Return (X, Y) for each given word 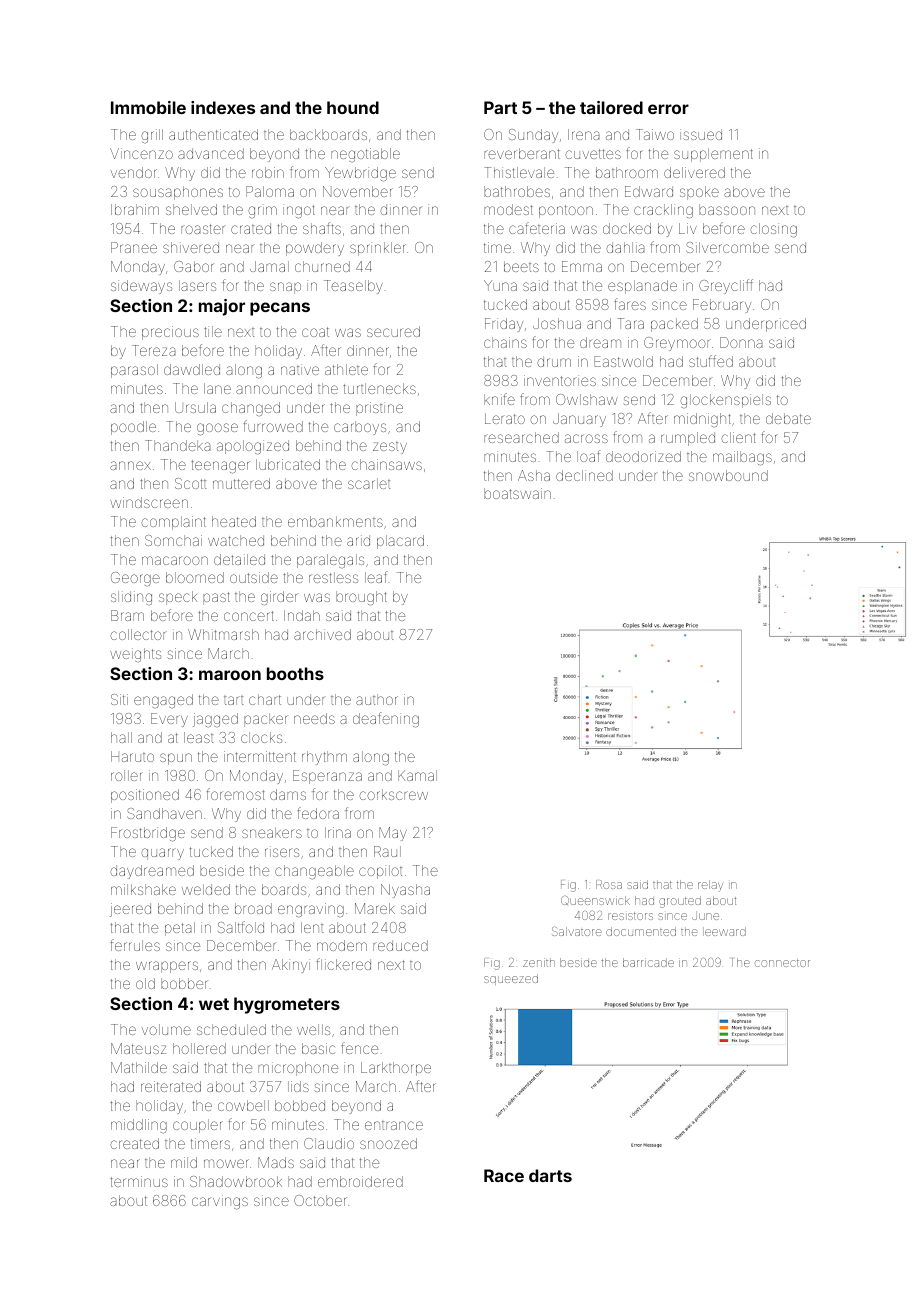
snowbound (728, 475)
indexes (223, 107)
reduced (400, 945)
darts (550, 1175)
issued (701, 134)
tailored (611, 107)
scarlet (369, 483)
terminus (139, 1181)
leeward (724, 931)
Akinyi (291, 966)
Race (504, 1175)
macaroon (175, 560)
